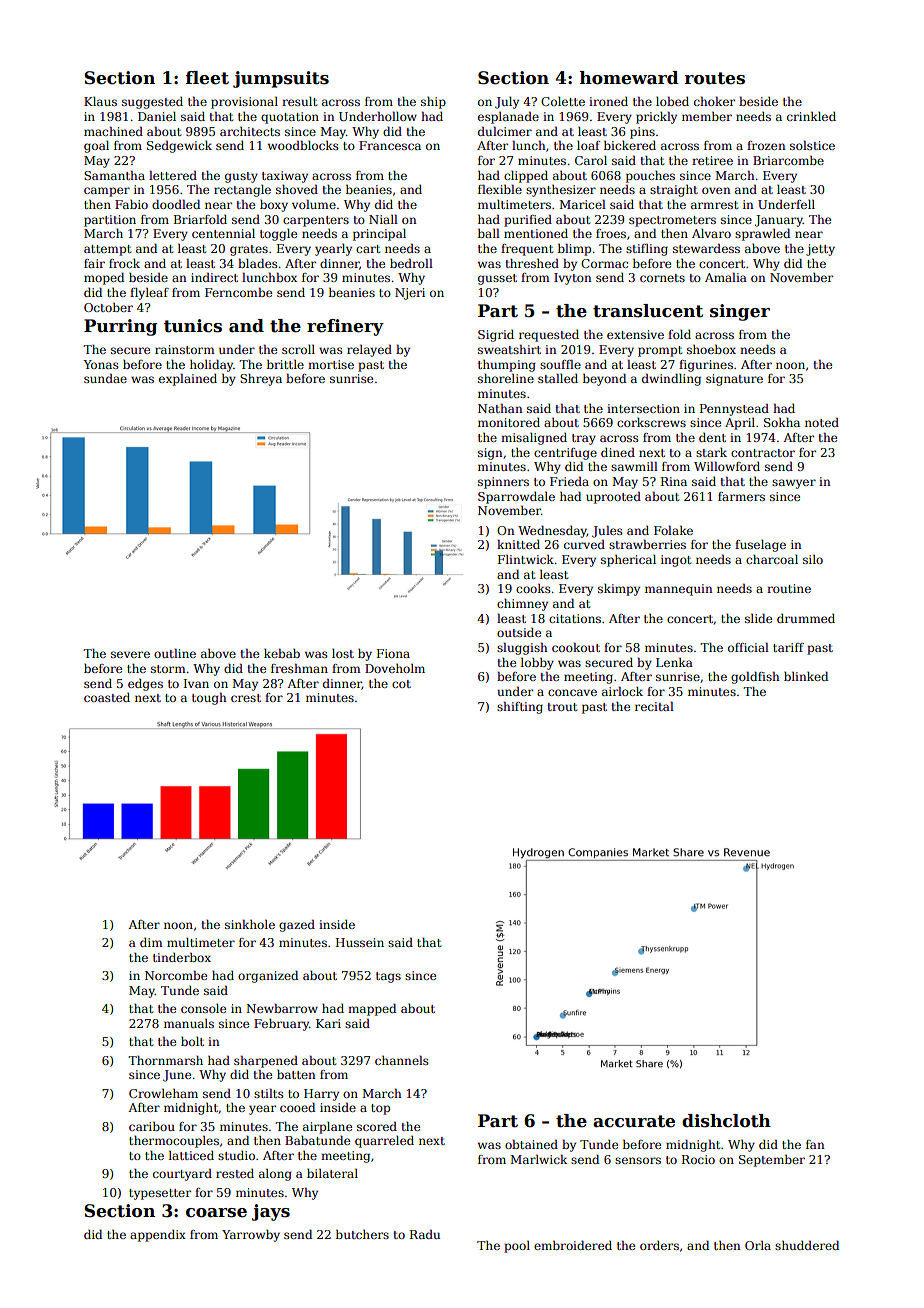 The height and width of the screenshot is (1308, 924). Describe the element at coordinates (707, 116) in the screenshot. I see `member` at that location.
